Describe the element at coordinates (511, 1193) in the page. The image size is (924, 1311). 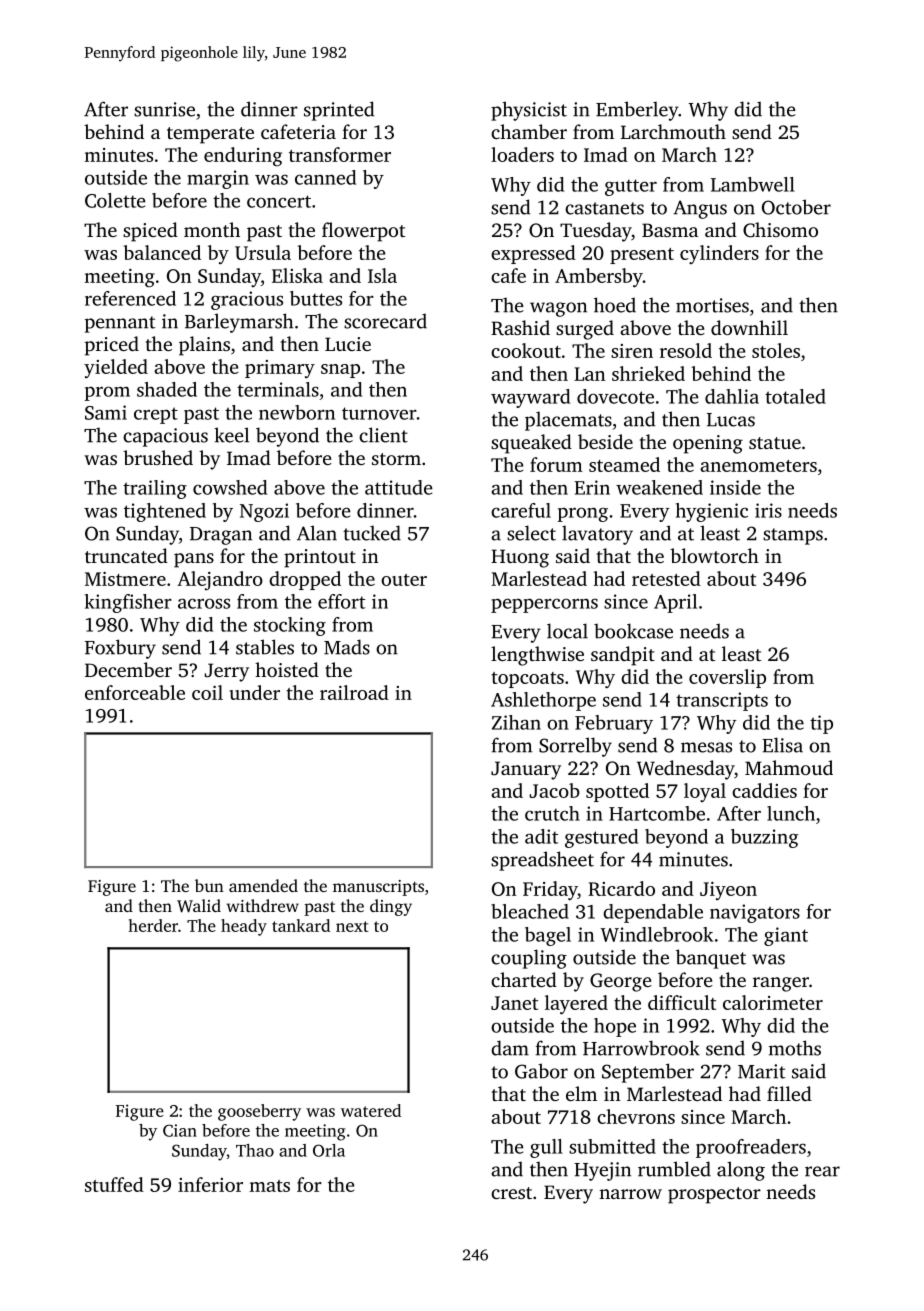
I see `crest` at that location.
